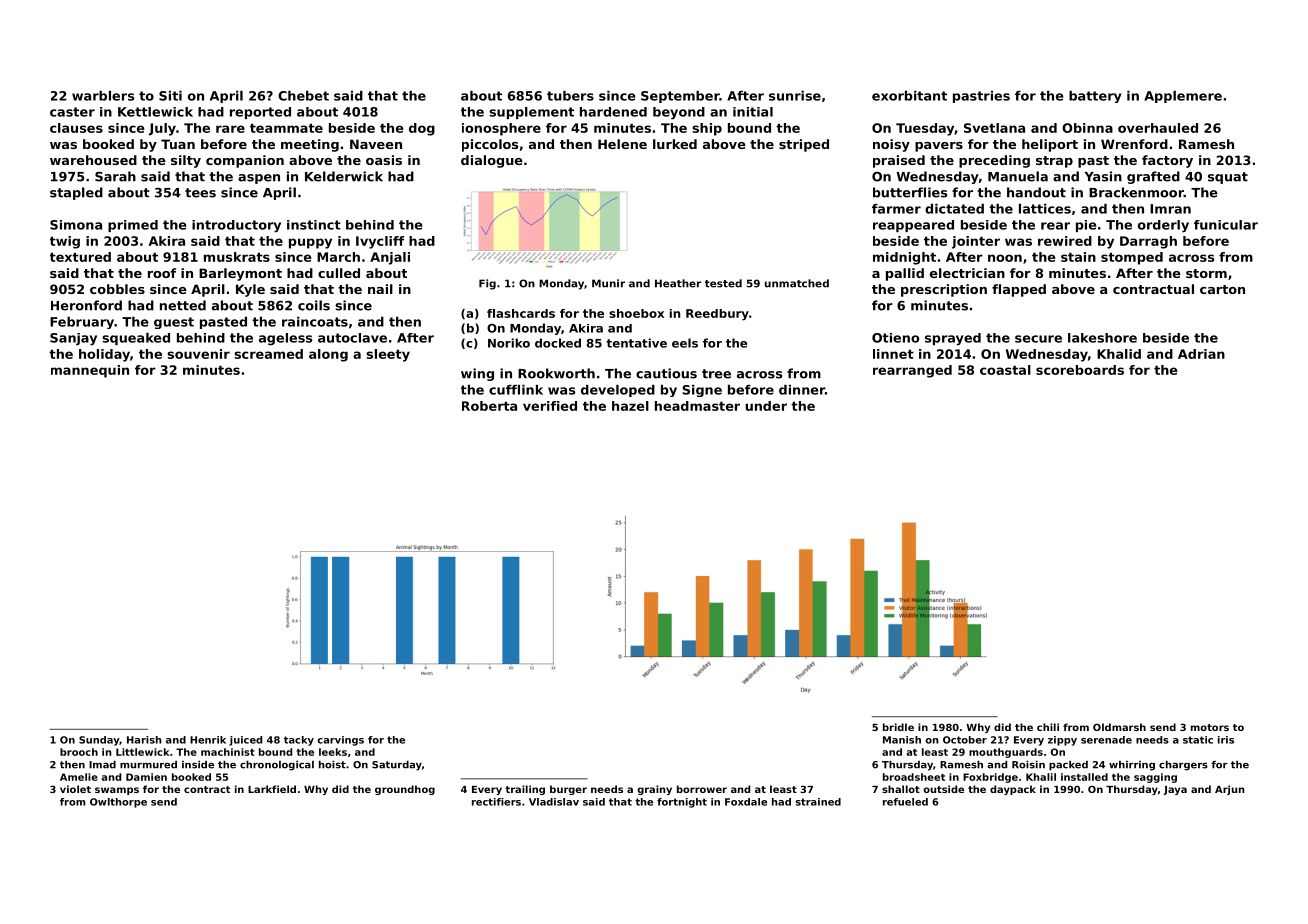  I want to click on raincoats, so click(315, 322).
